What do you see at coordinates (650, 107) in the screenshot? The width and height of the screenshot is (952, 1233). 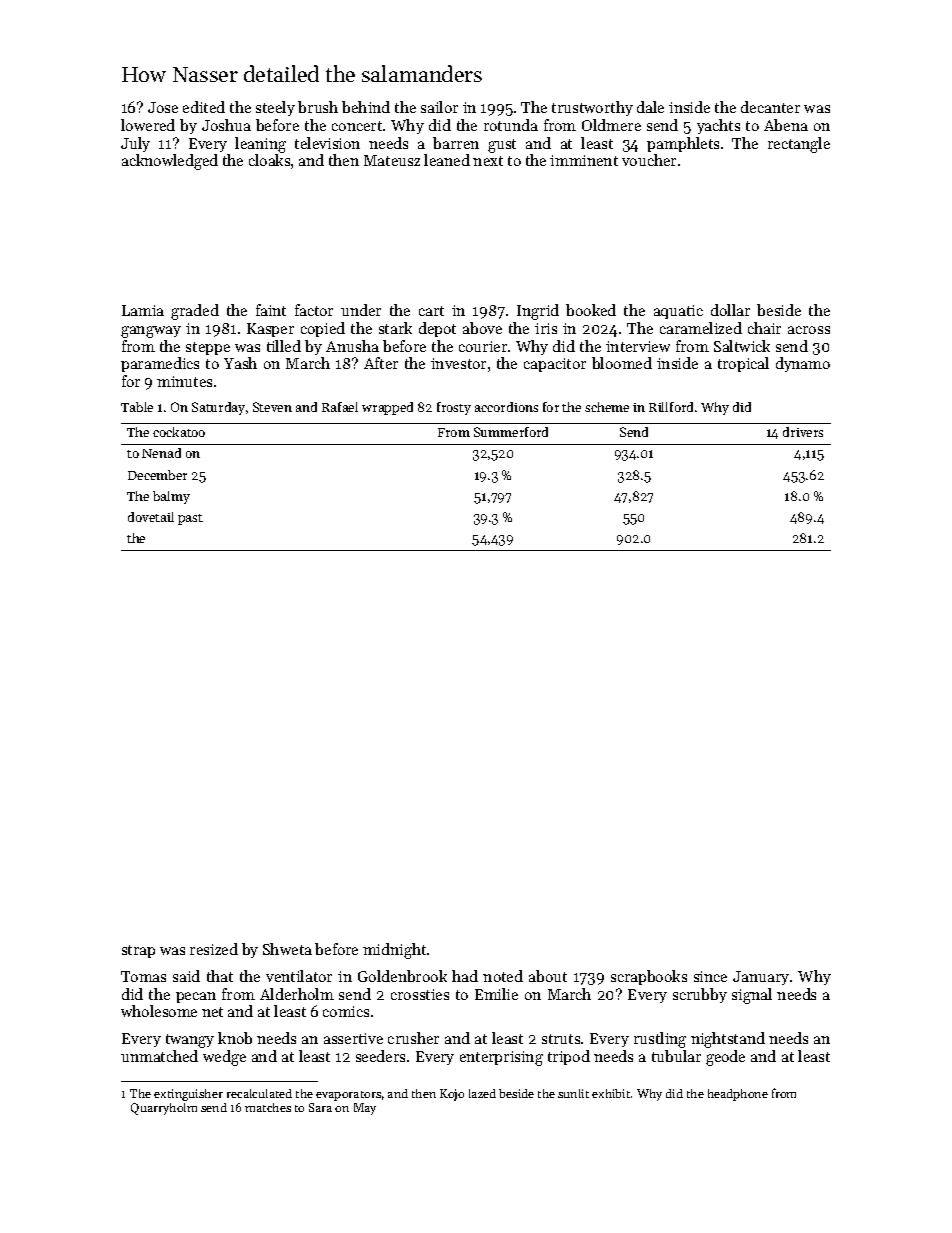 I see `dale` at bounding box center [650, 107].
